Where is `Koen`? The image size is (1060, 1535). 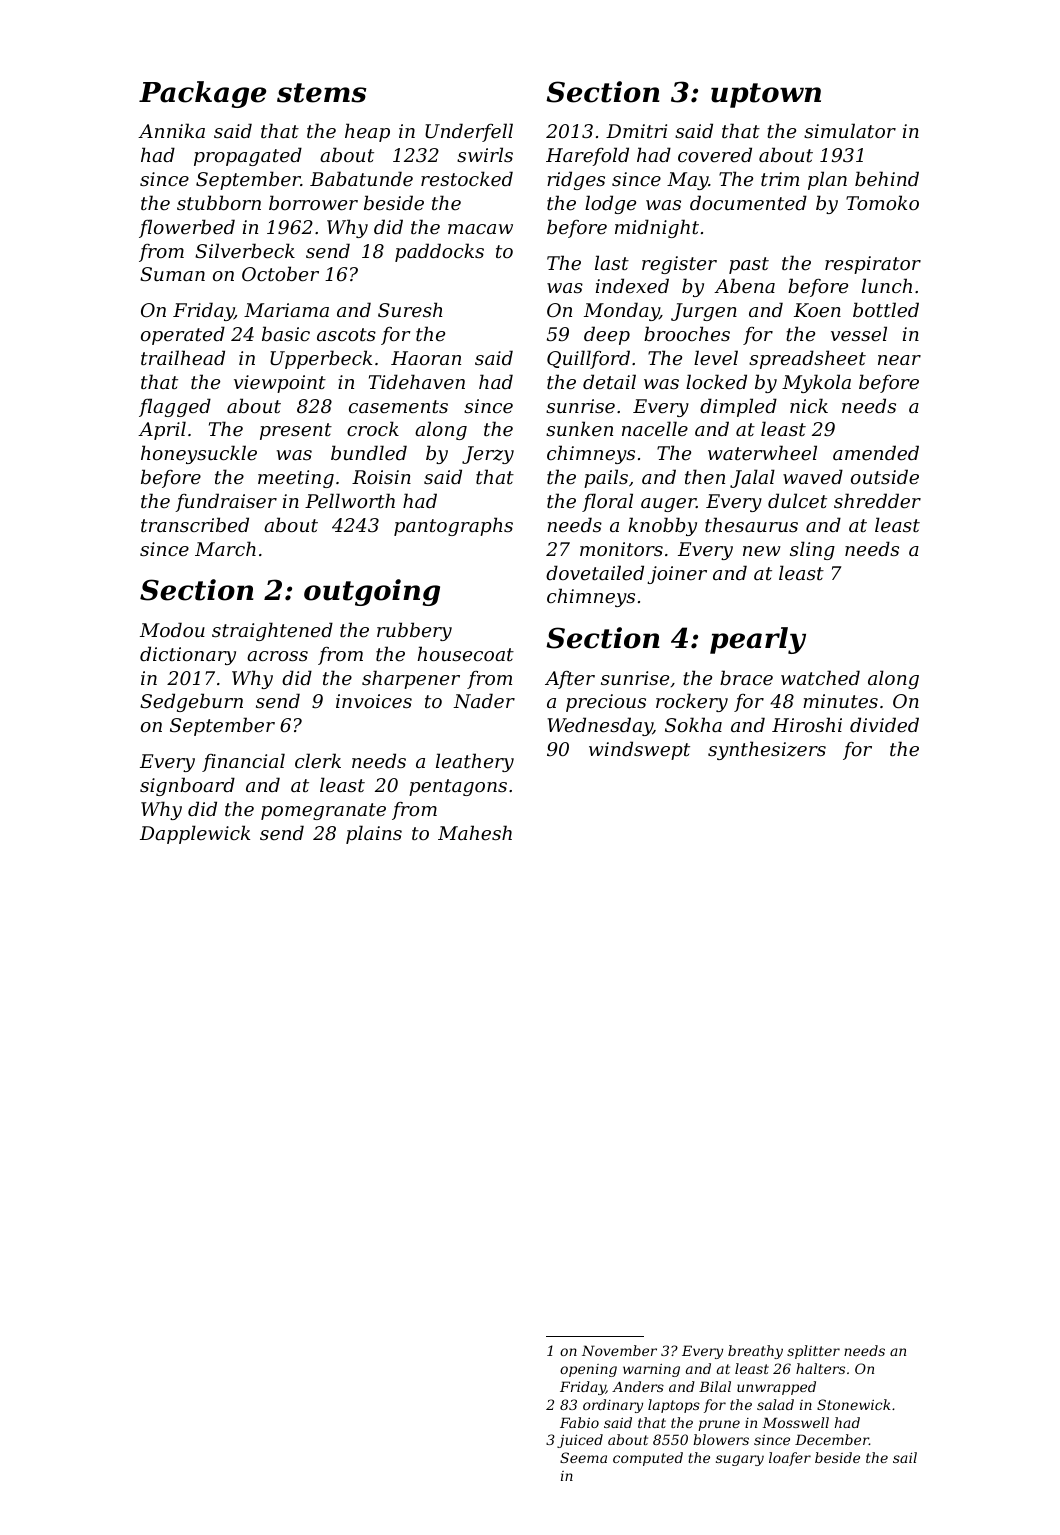
Koen is located at coordinates (817, 310).
